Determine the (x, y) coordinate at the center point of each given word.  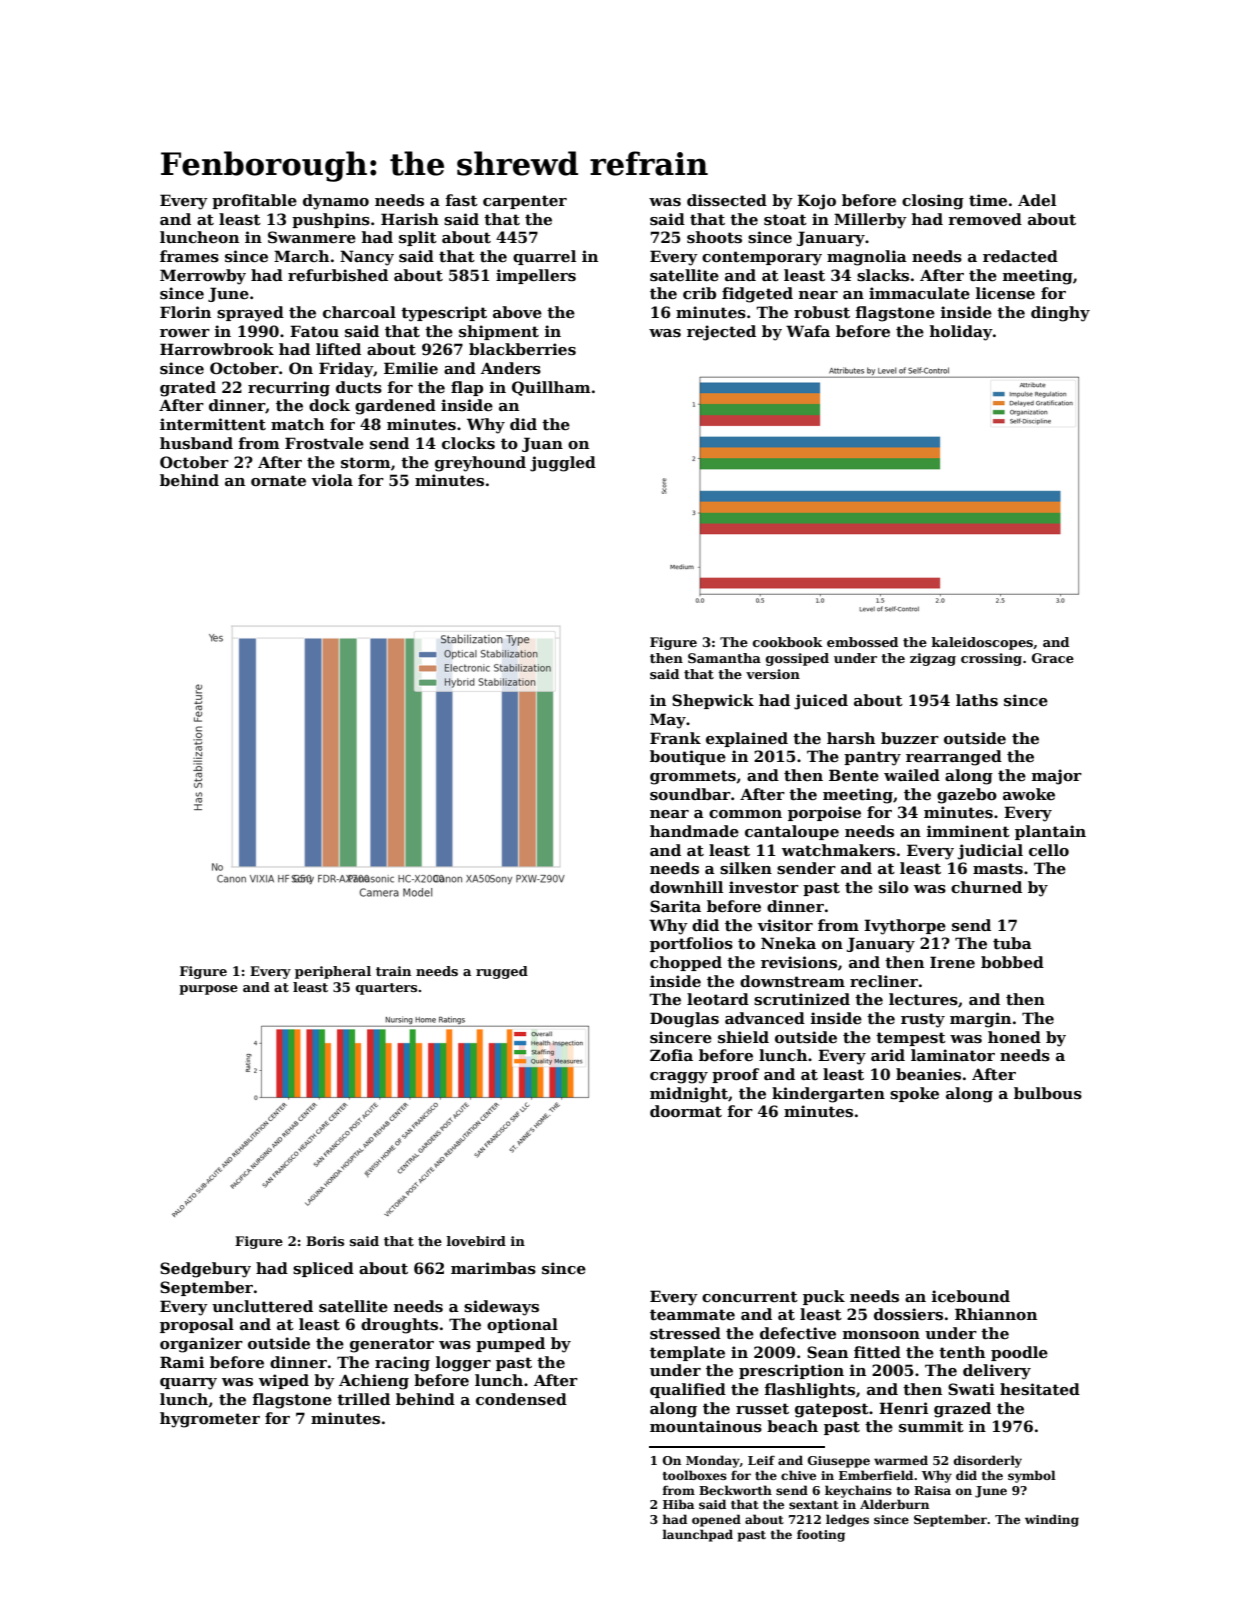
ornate (278, 480)
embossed (862, 642)
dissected (727, 200)
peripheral (333, 972)
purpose (208, 990)
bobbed (1012, 962)
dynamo (336, 202)
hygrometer (210, 1420)
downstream (792, 981)
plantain (1050, 832)
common (745, 814)
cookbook (788, 642)
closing (933, 202)
